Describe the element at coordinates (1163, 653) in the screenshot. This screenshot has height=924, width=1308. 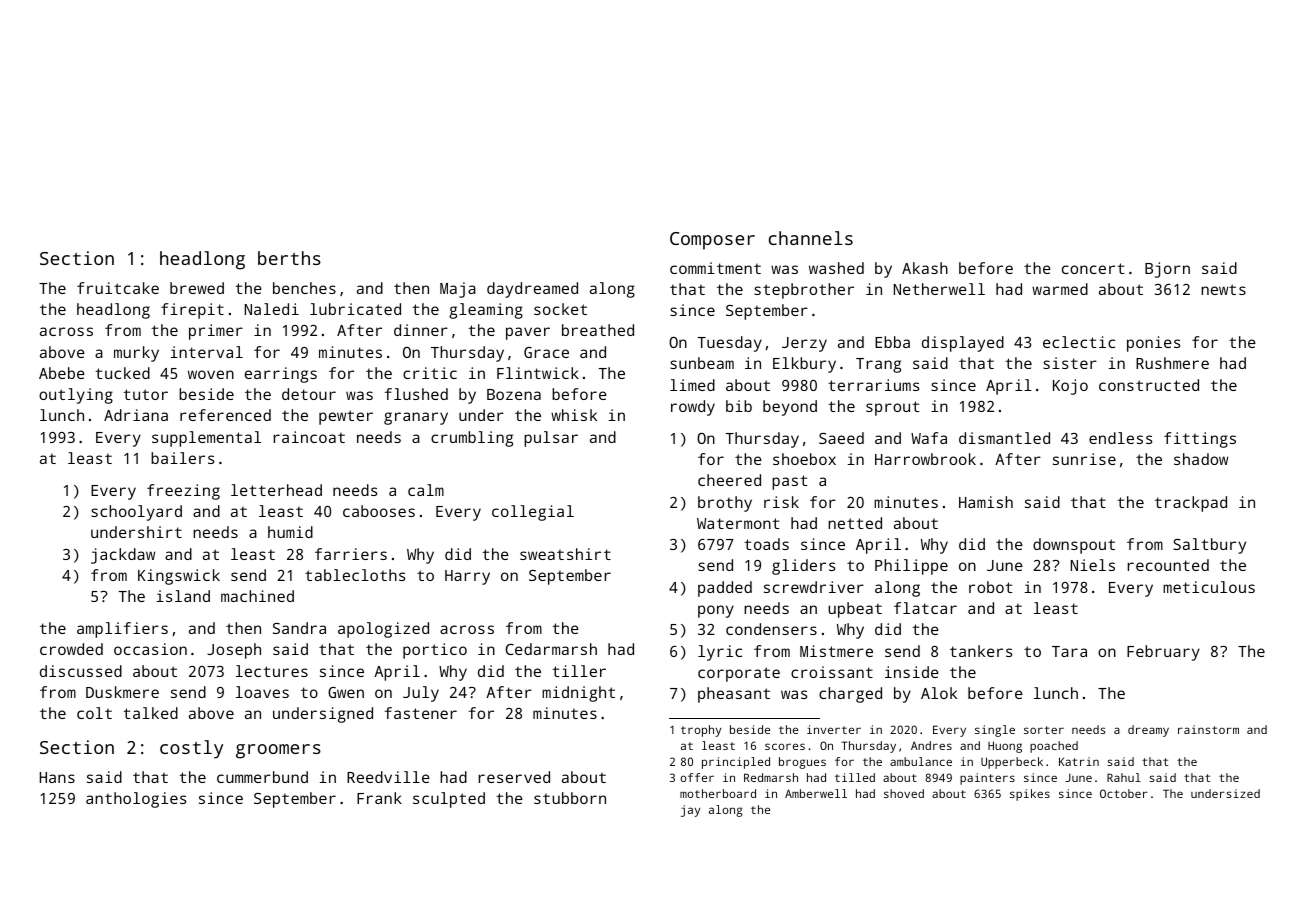
I see `February` at that location.
